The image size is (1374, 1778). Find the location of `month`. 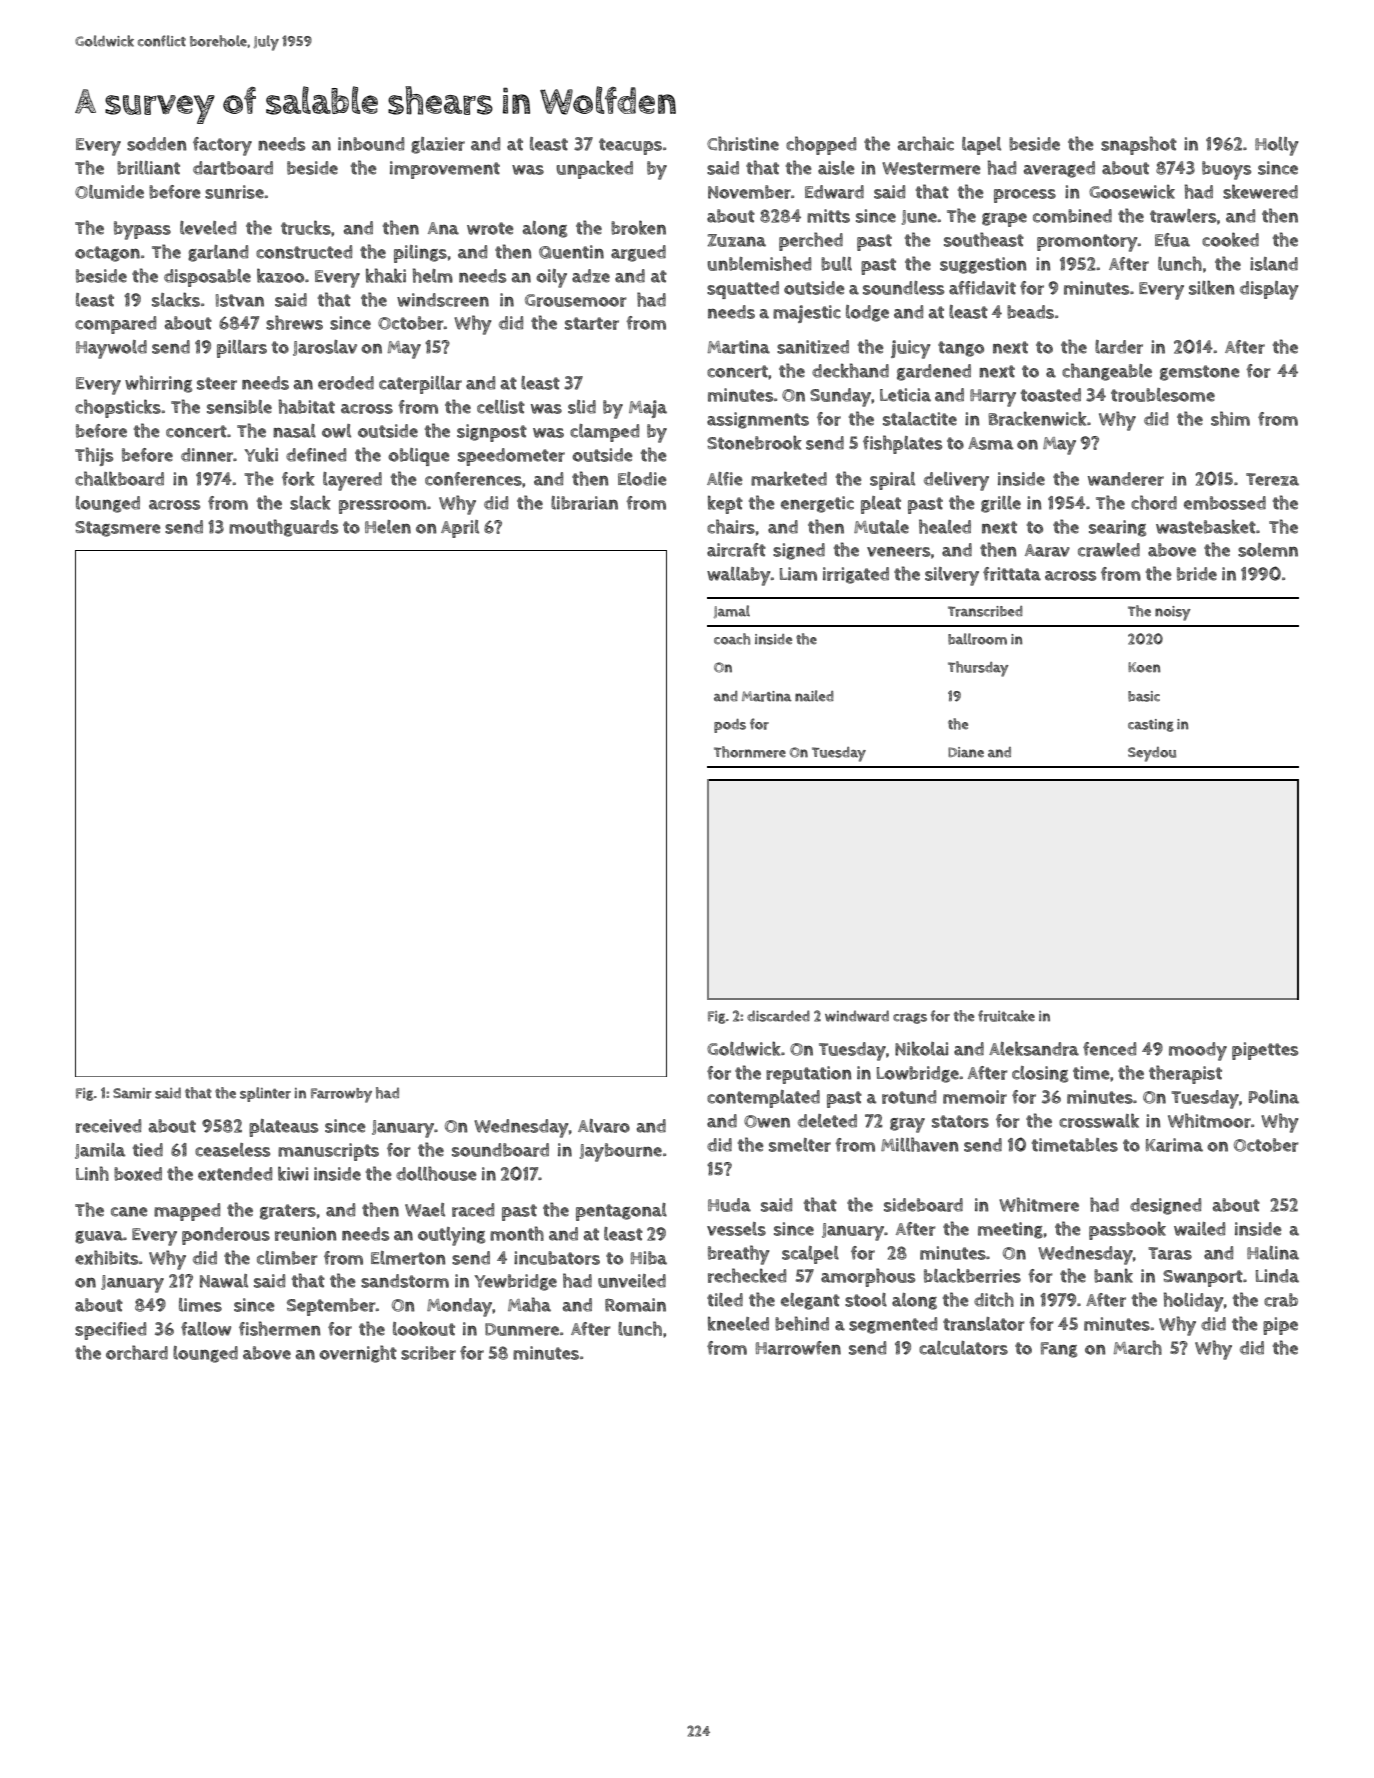

month is located at coordinates (517, 1233).
